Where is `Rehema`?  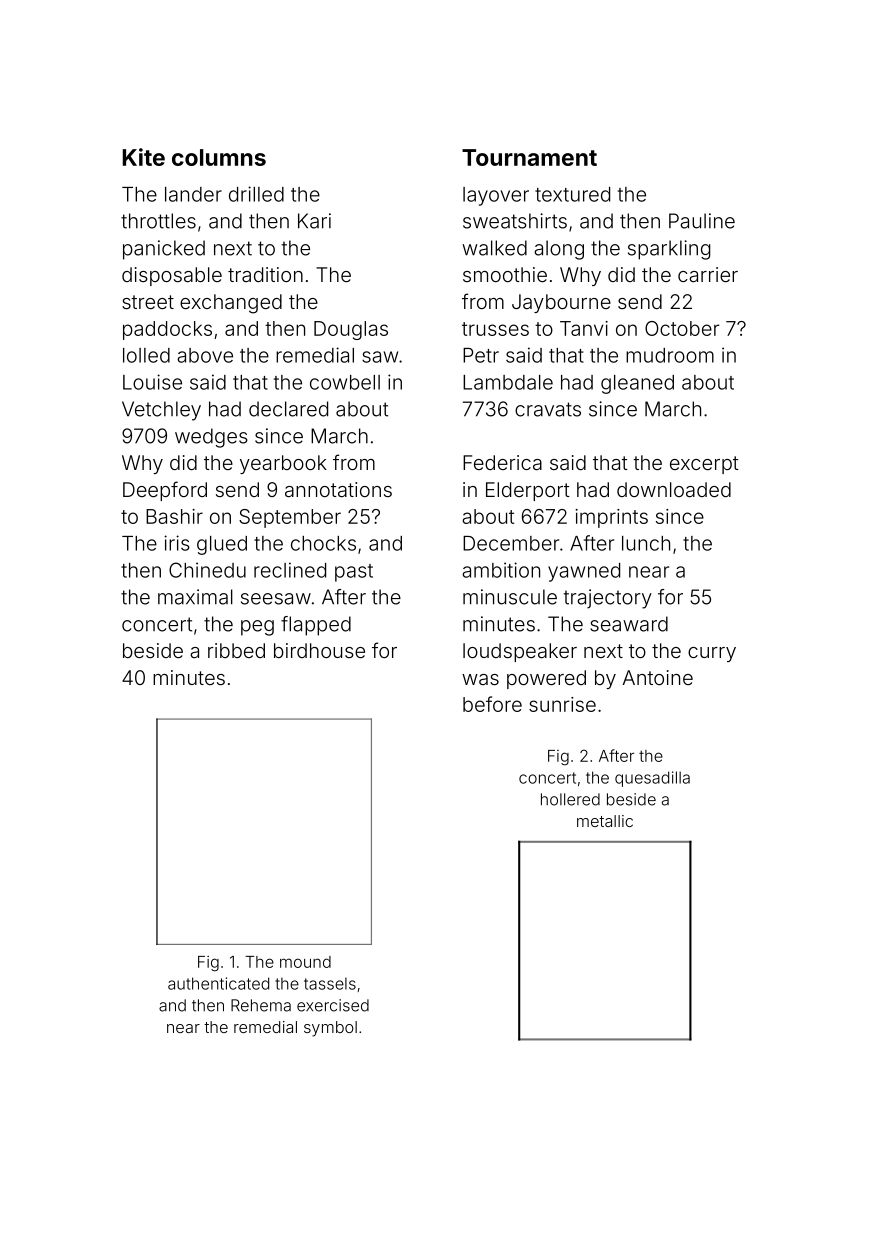
Rehema is located at coordinates (261, 1005).
